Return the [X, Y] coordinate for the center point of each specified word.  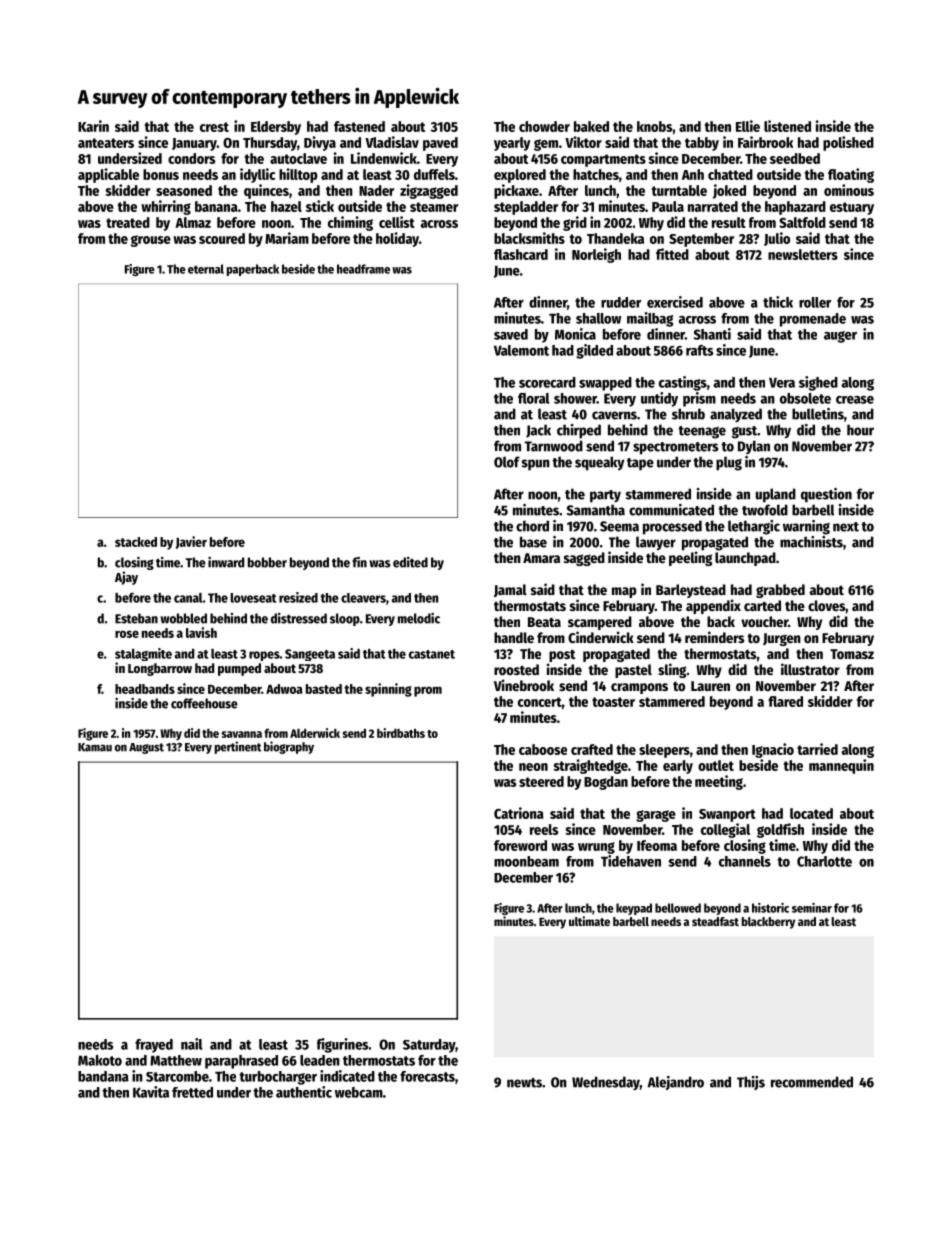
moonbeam [526, 861]
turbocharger [278, 1078]
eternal [206, 269]
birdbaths [401, 733]
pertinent [238, 747]
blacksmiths [529, 238]
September [701, 240]
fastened [359, 126]
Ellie [748, 126]
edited [410, 562]
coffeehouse [204, 703]
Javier [191, 542]
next [846, 527]
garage [656, 816]
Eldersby [276, 128]
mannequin [841, 766]
